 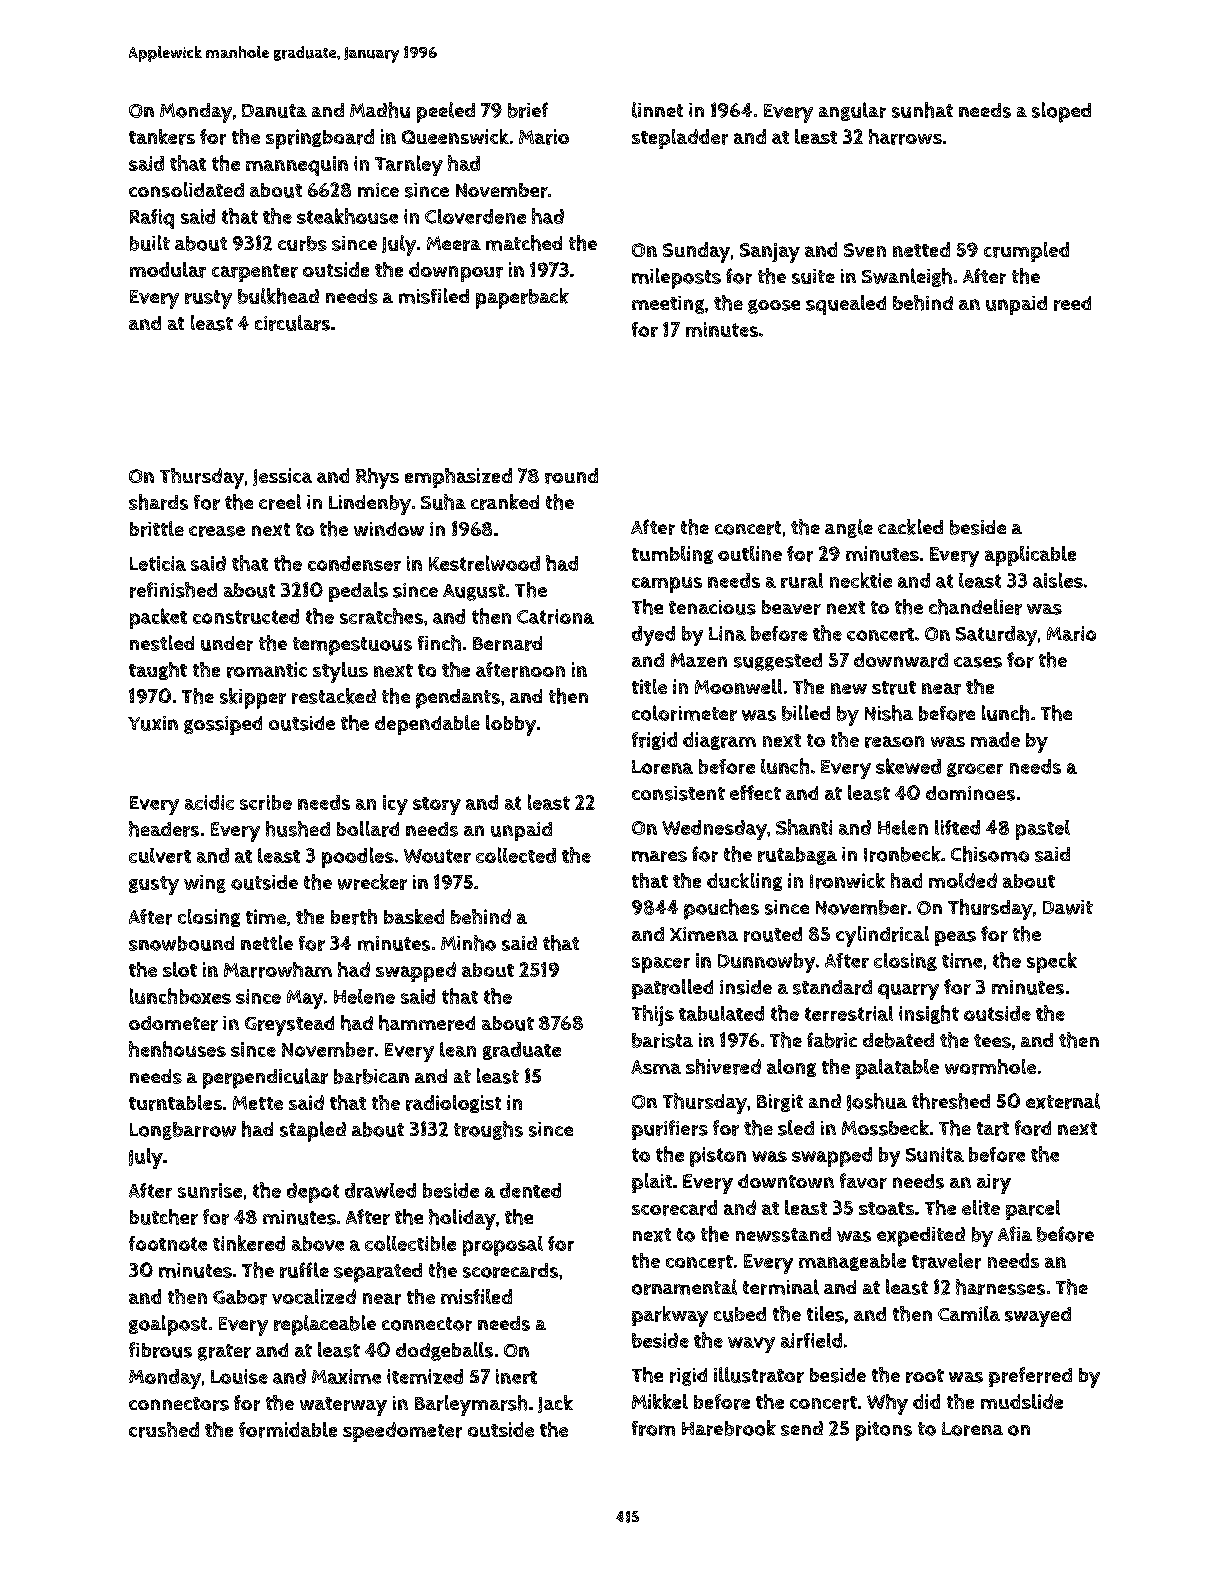 I want to click on crumpled, so click(x=1026, y=252).
